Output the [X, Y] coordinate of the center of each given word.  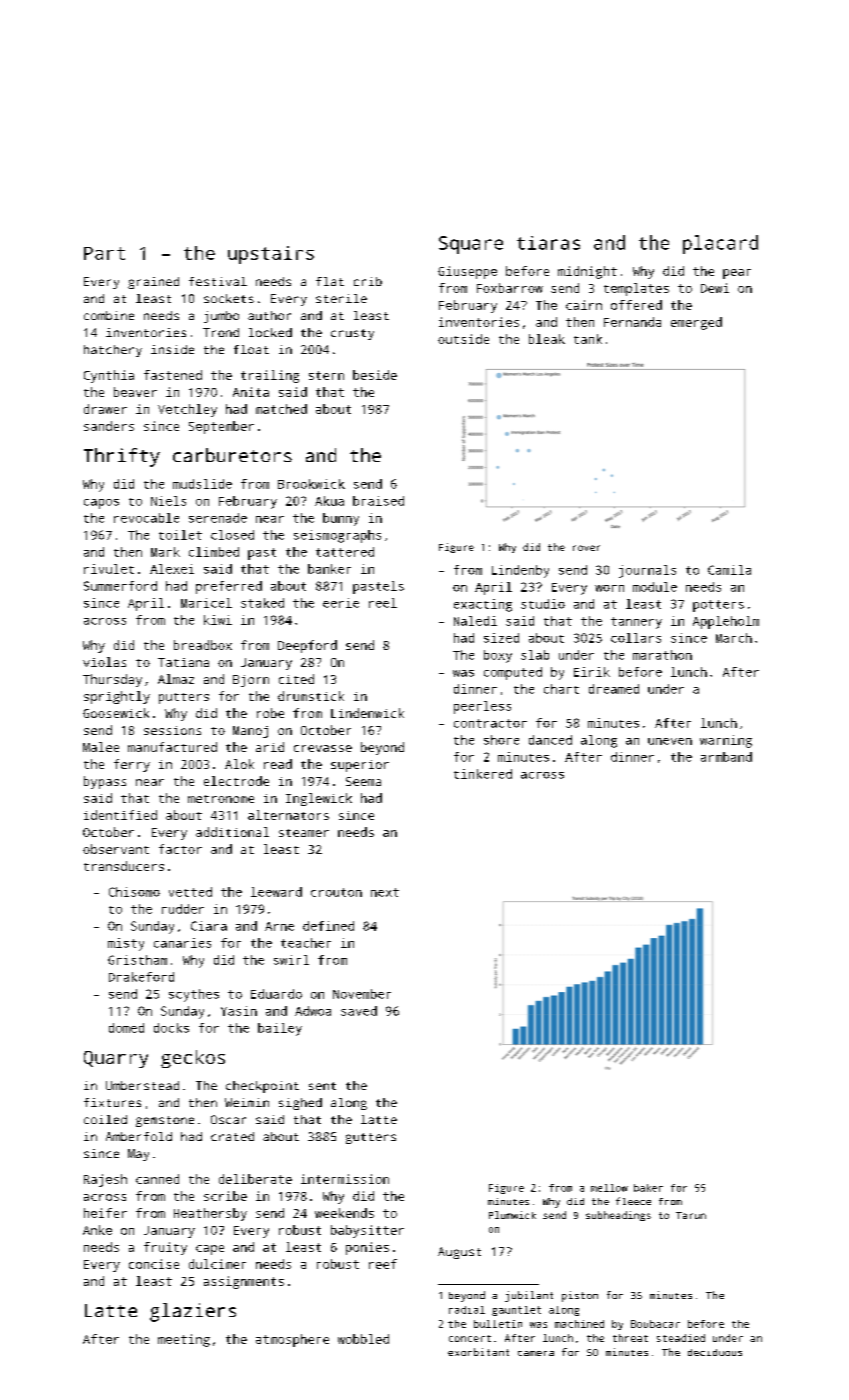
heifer [105, 1213]
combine [109, 315]
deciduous [715, 1352]
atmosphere [292, 1340]
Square [471, 245]
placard [720, 244]
